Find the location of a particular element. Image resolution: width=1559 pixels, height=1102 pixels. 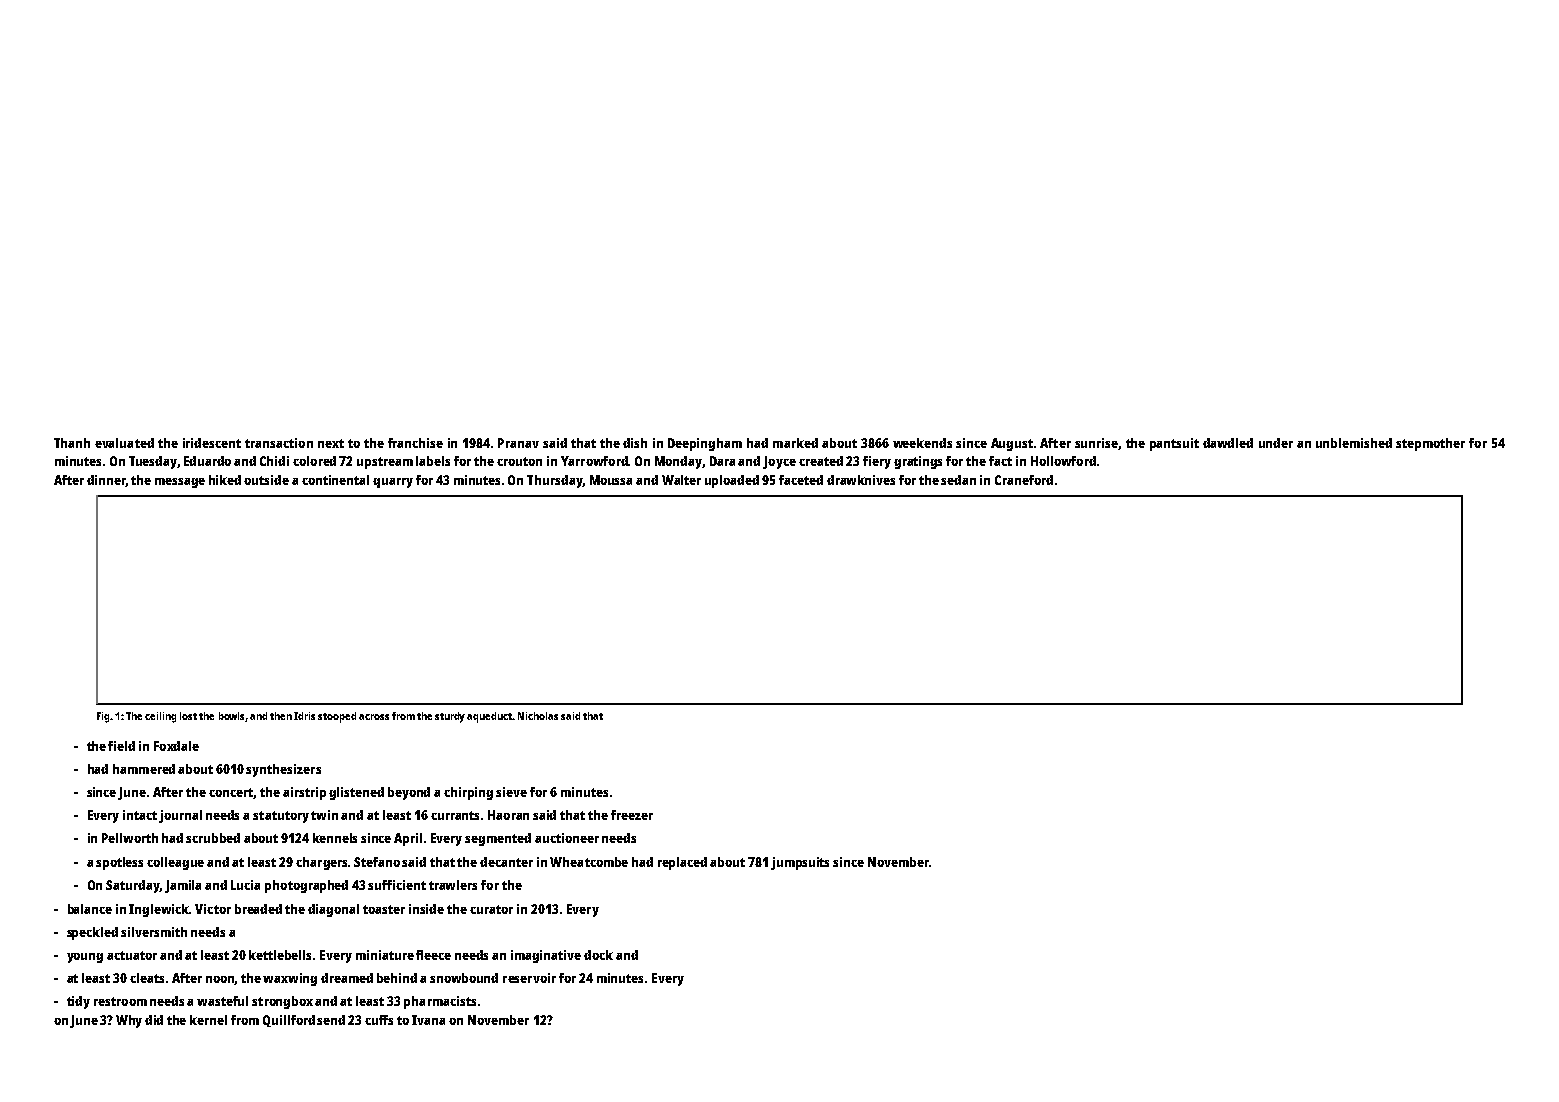

replaced is located at coordinates (682, 863).
